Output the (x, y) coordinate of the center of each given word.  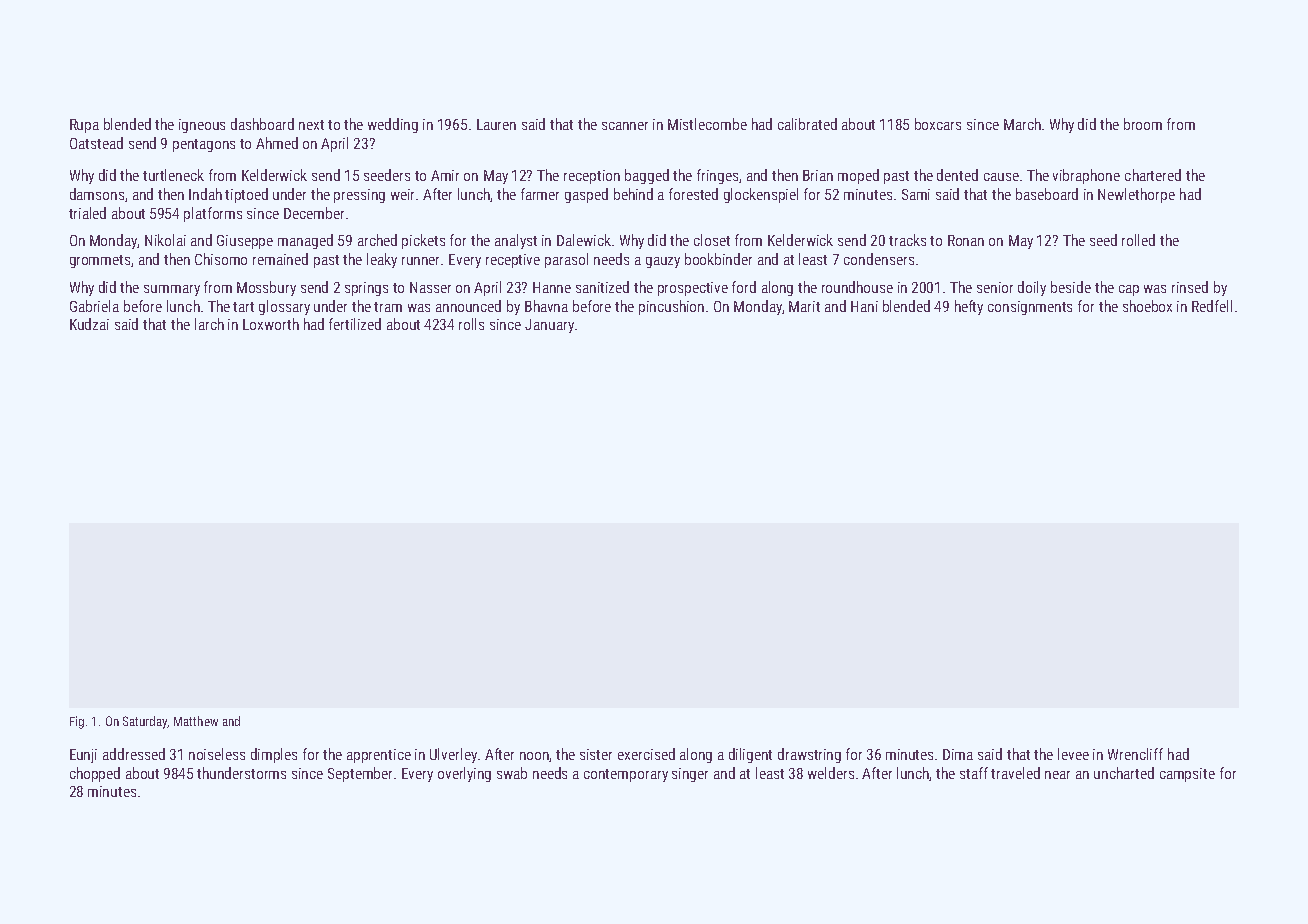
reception (592, 177)
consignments (1030, 308)
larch (209, 324)
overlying (464, 774)
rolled (1138, 240)
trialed (87, 213)
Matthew (196, 721)
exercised (646, 754)
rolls (471, 324)
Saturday (145, 722)
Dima (958, 754)
